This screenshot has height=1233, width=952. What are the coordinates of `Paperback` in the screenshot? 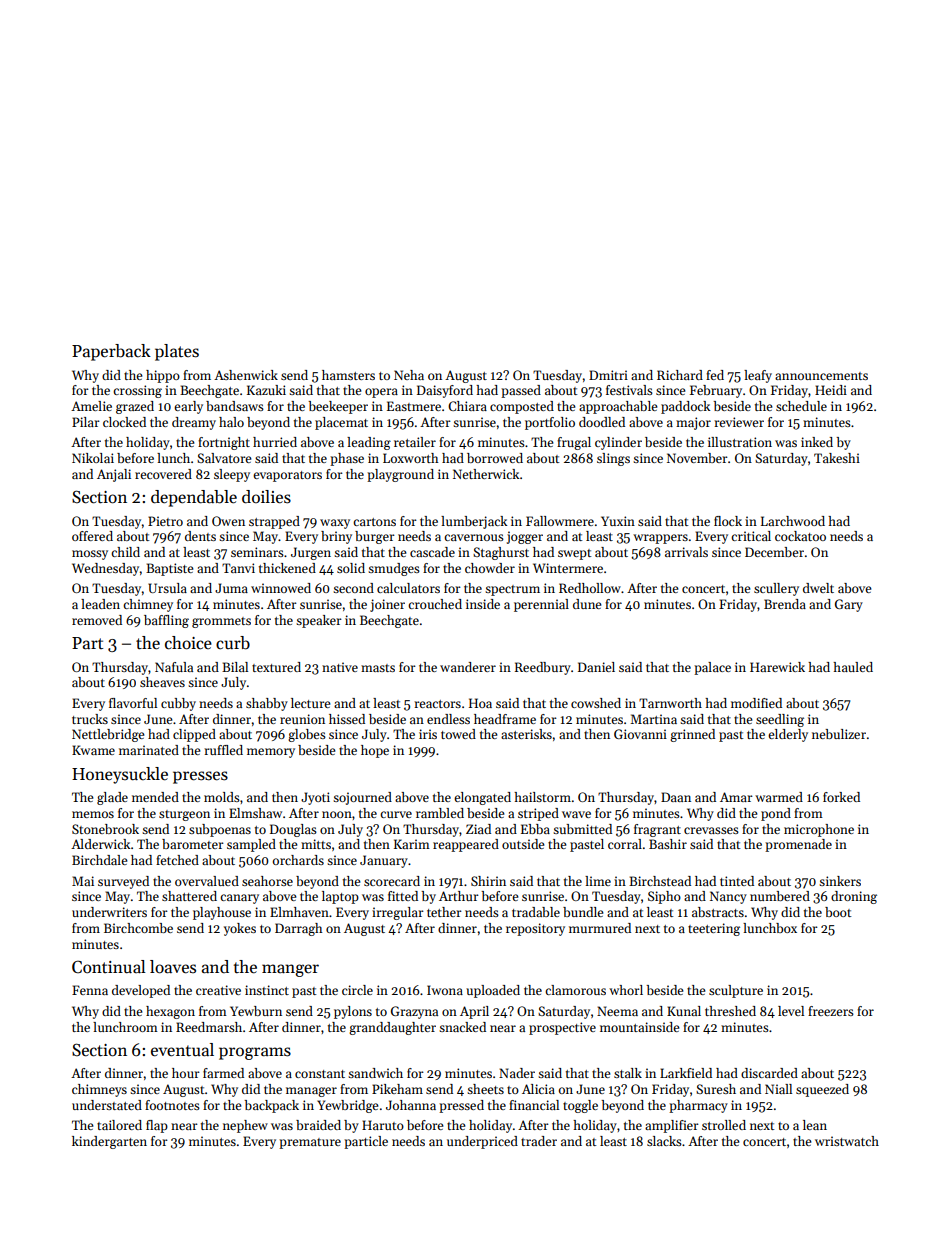 It's located at (111, 352).
